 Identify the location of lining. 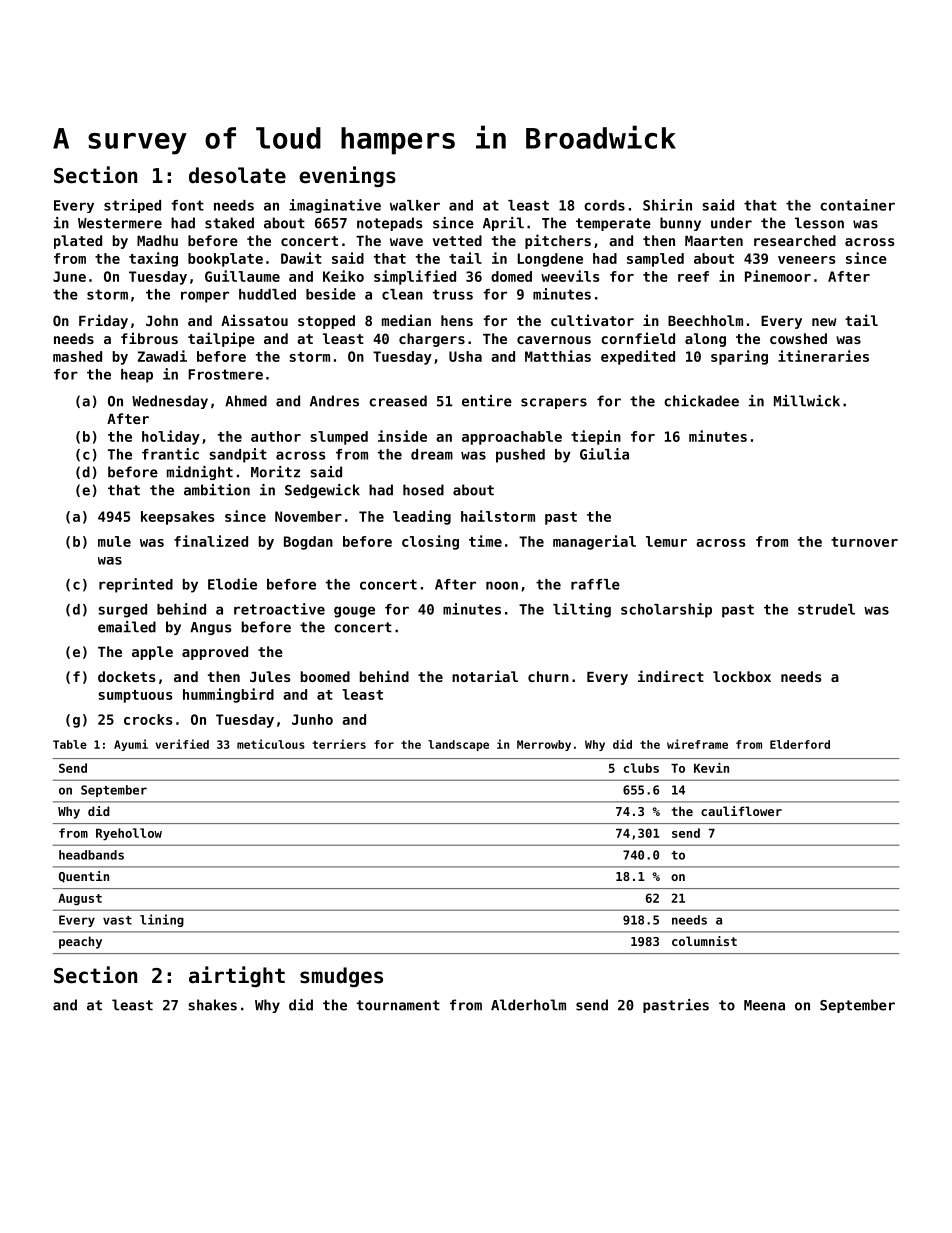
(162, 920).
